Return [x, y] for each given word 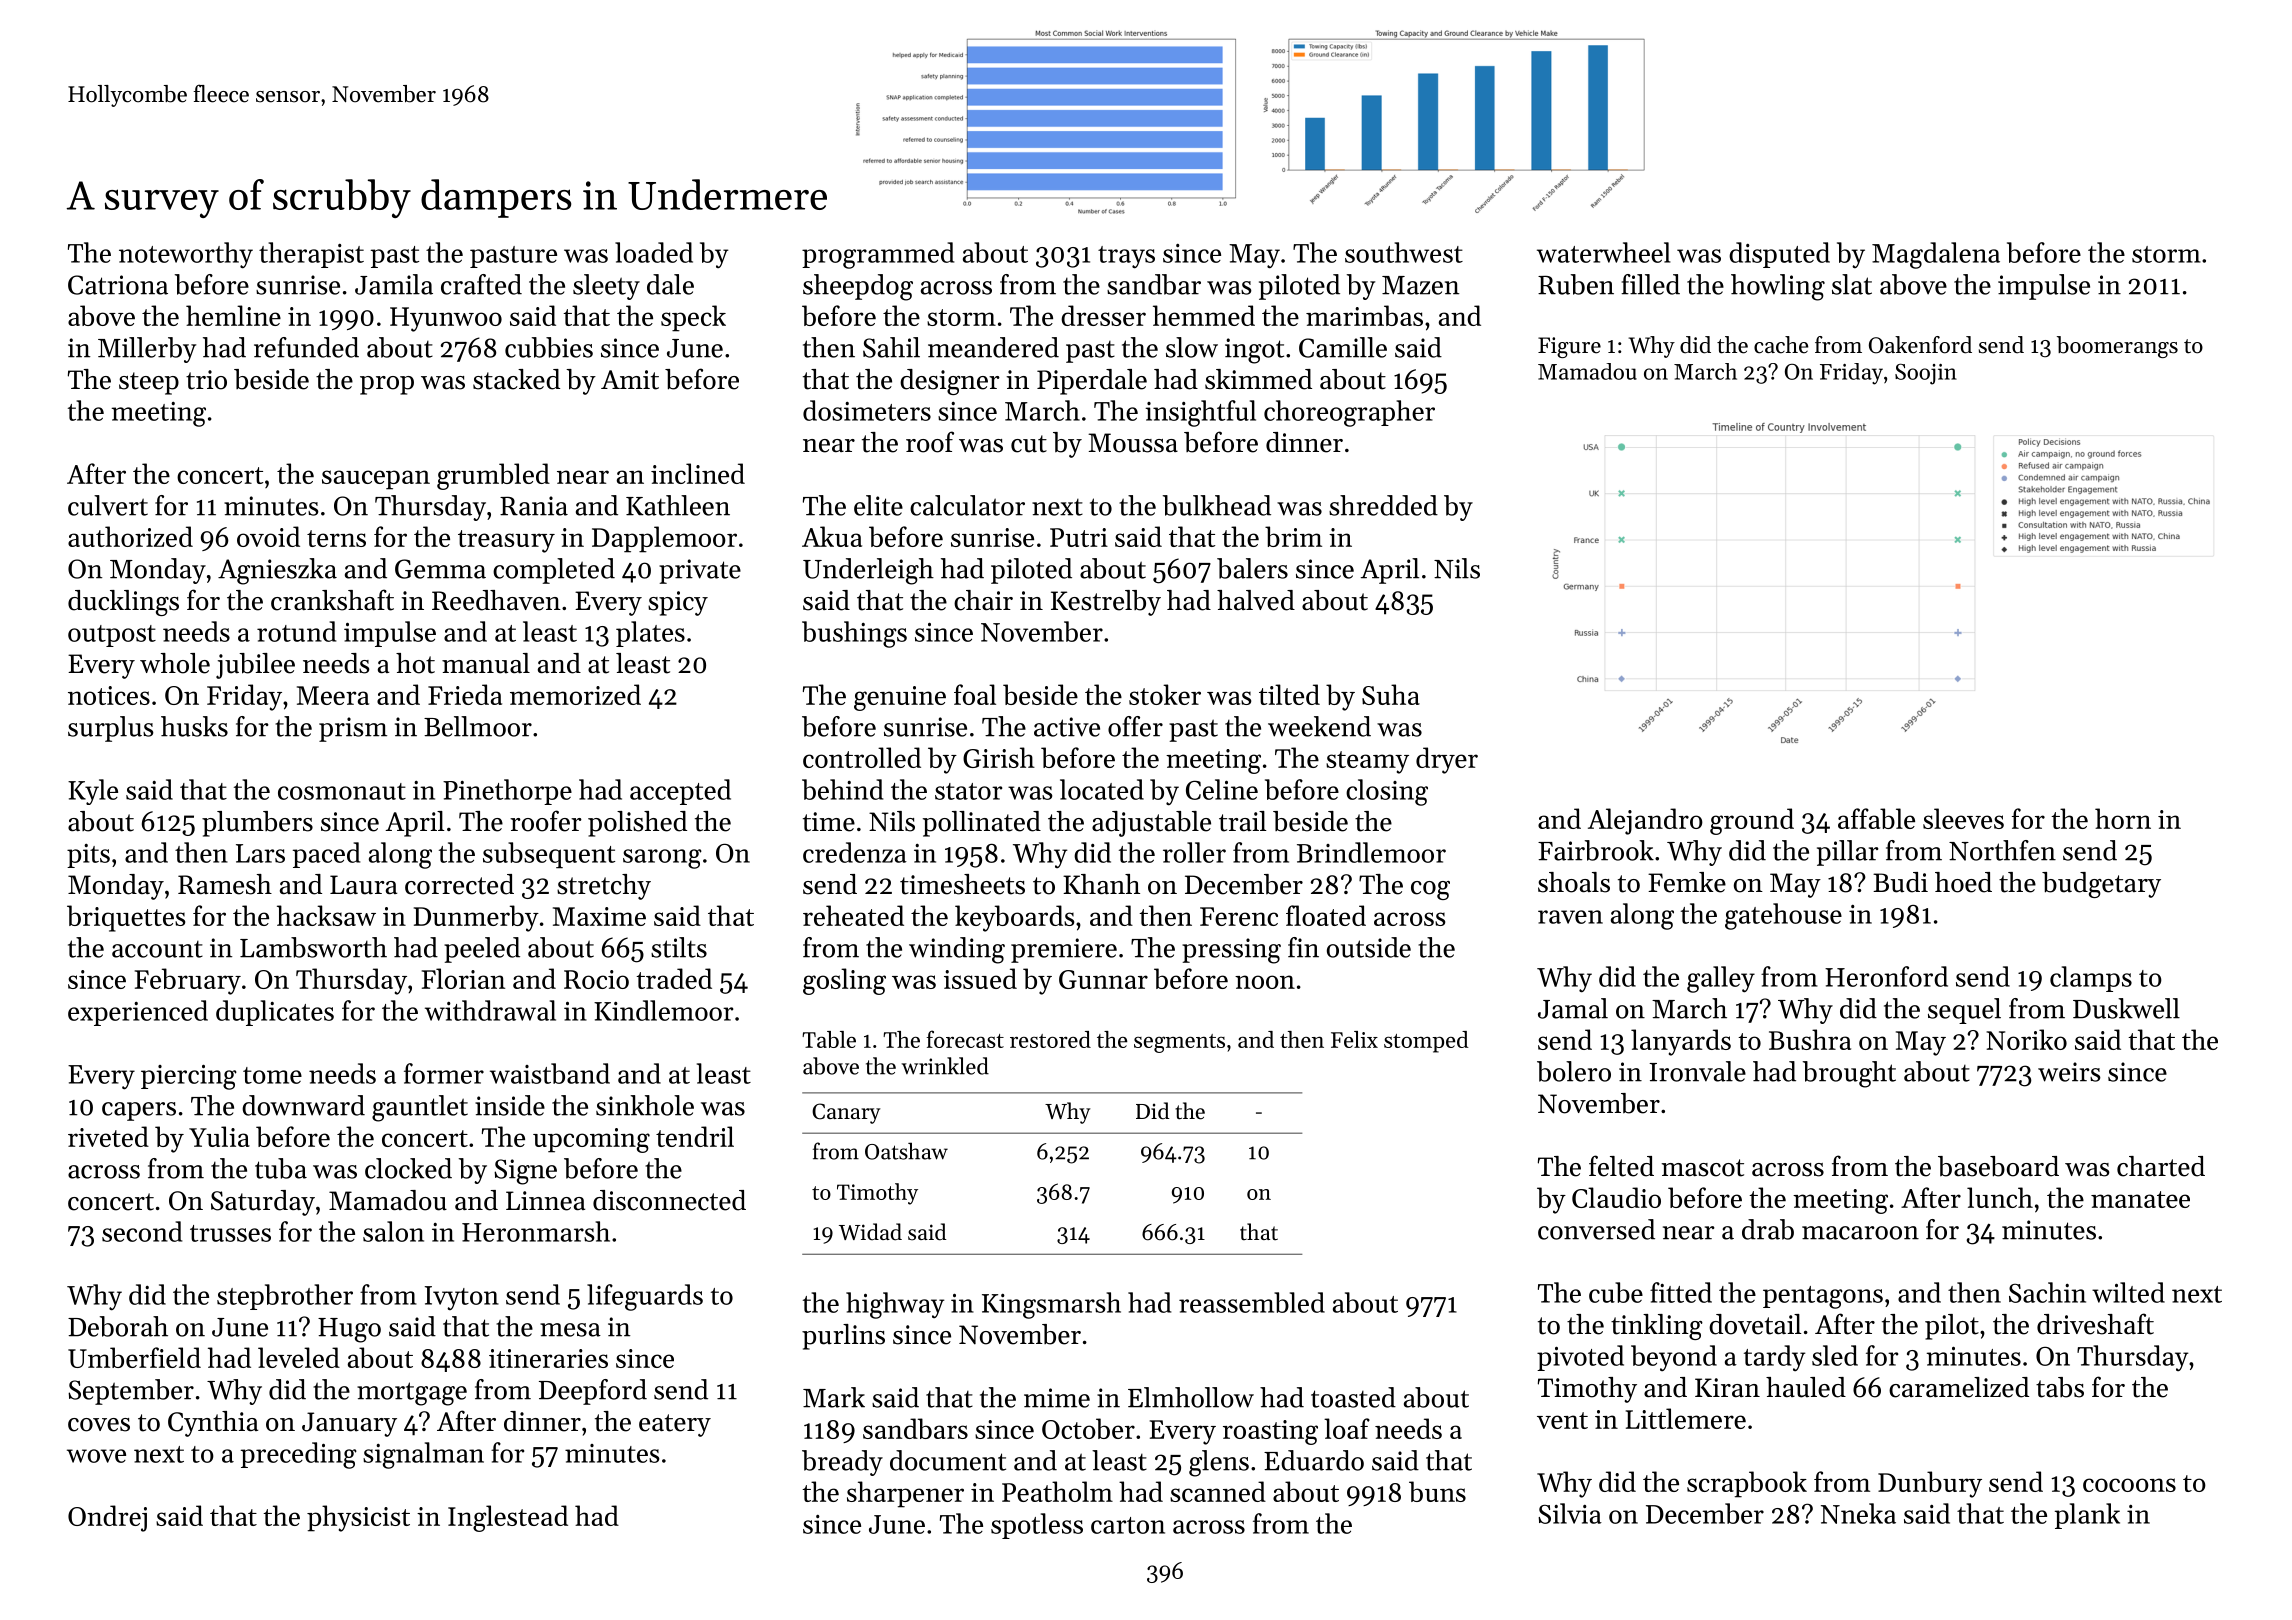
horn [2123, 818]
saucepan [376, 480]
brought [1849, 1074]
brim [1293, 536]
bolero [1574, 1071]
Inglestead [508, 1518]
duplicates [275, 1013]
